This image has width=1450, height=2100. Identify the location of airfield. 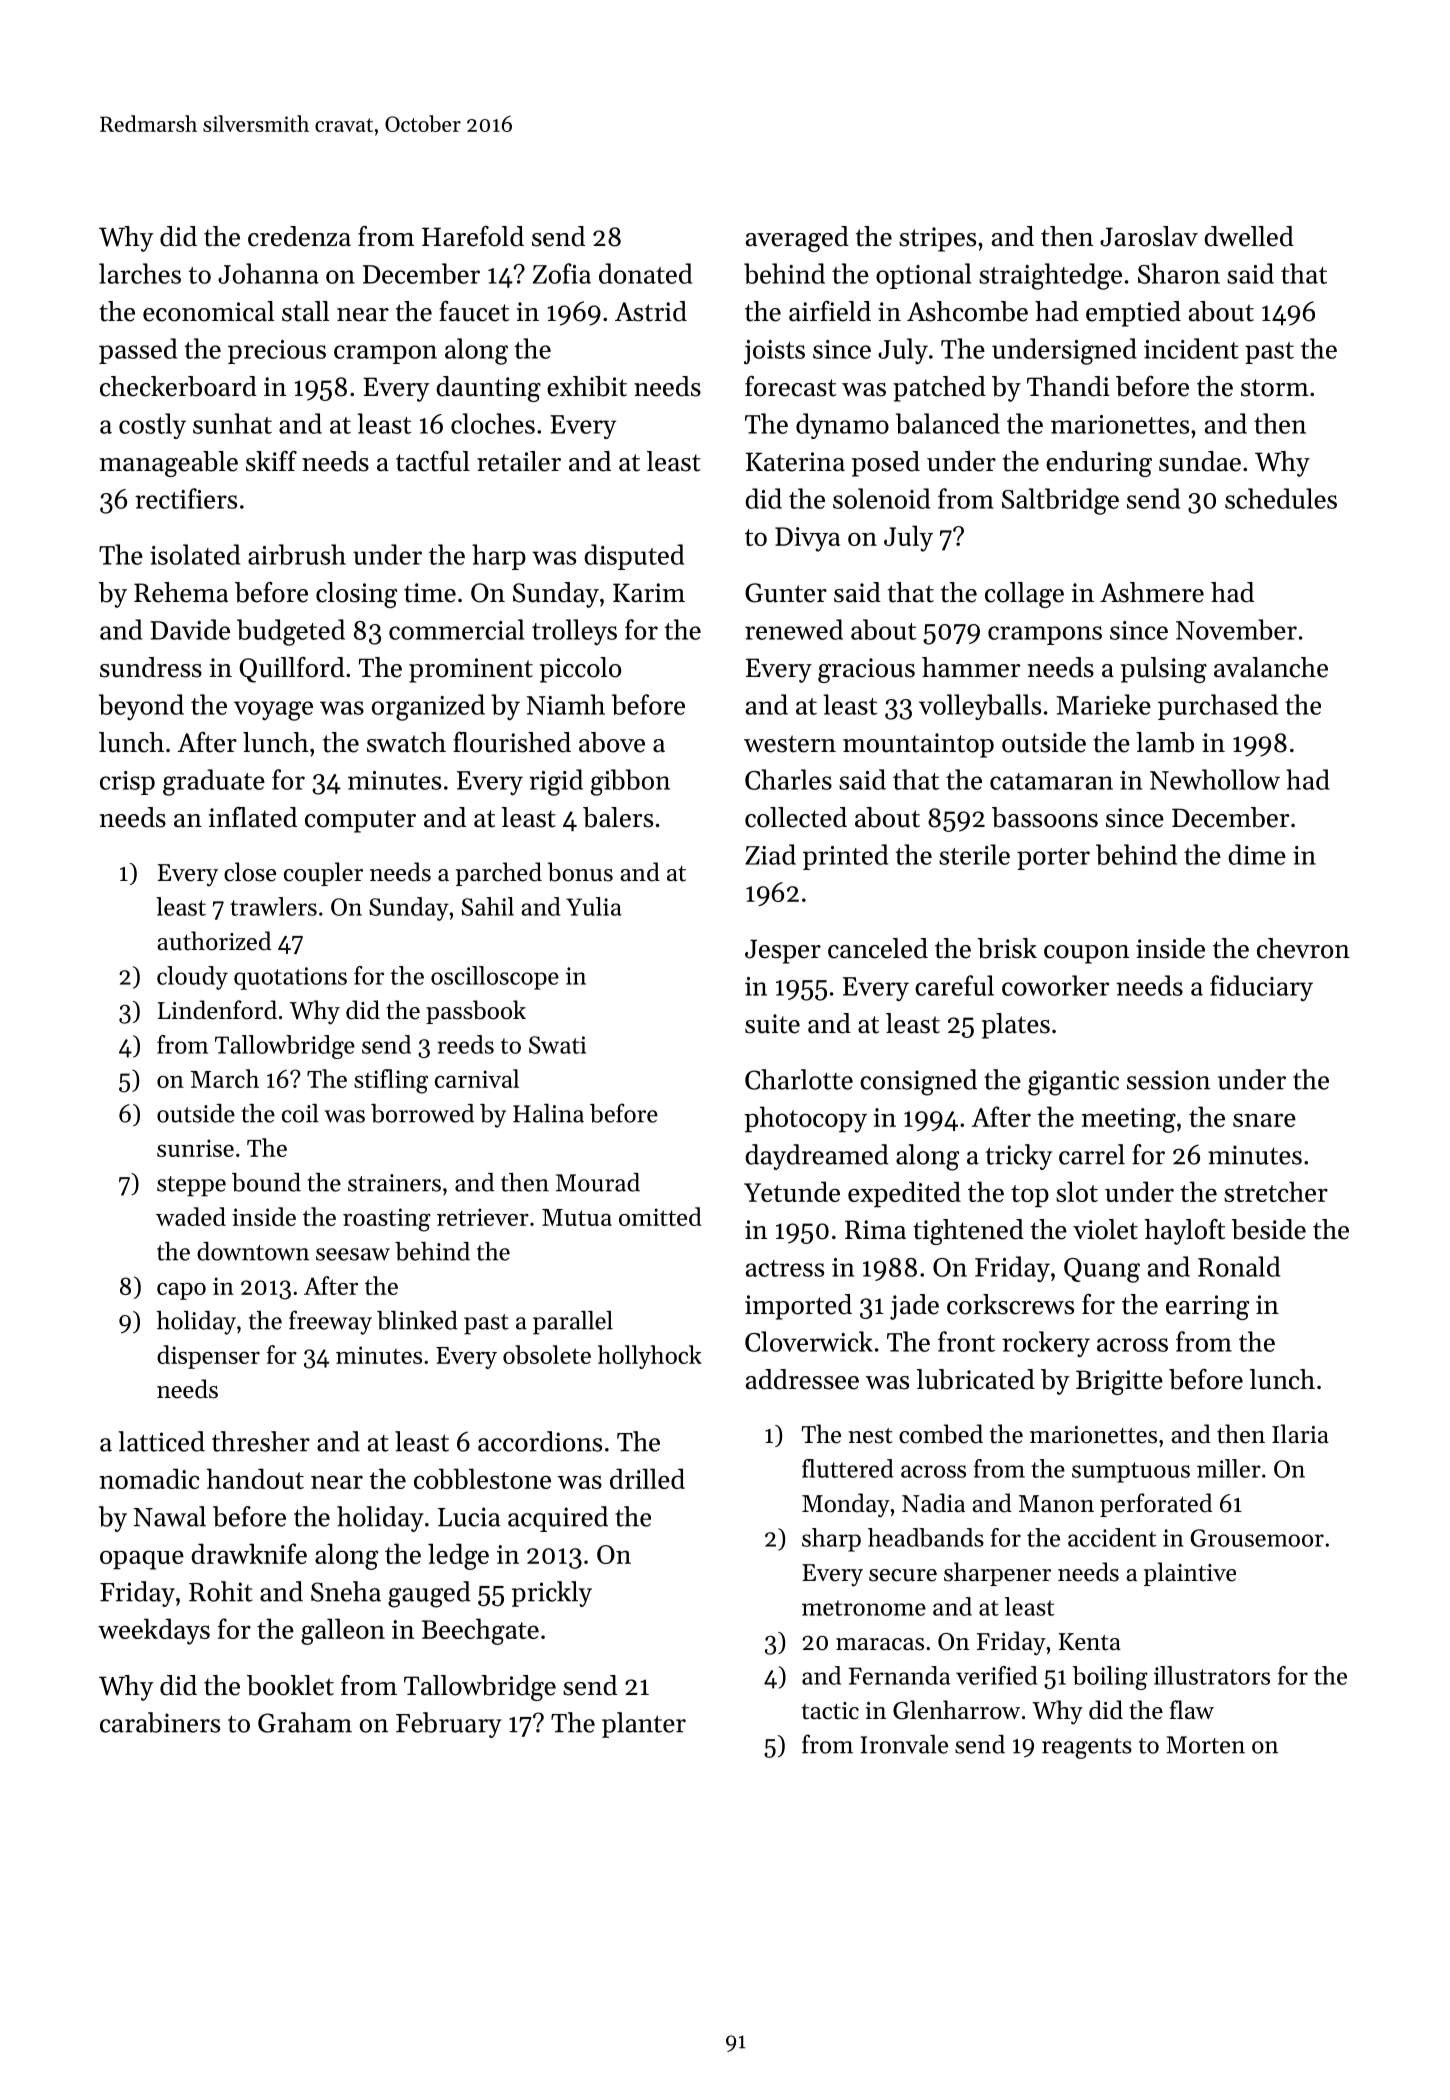
(830, 311).
